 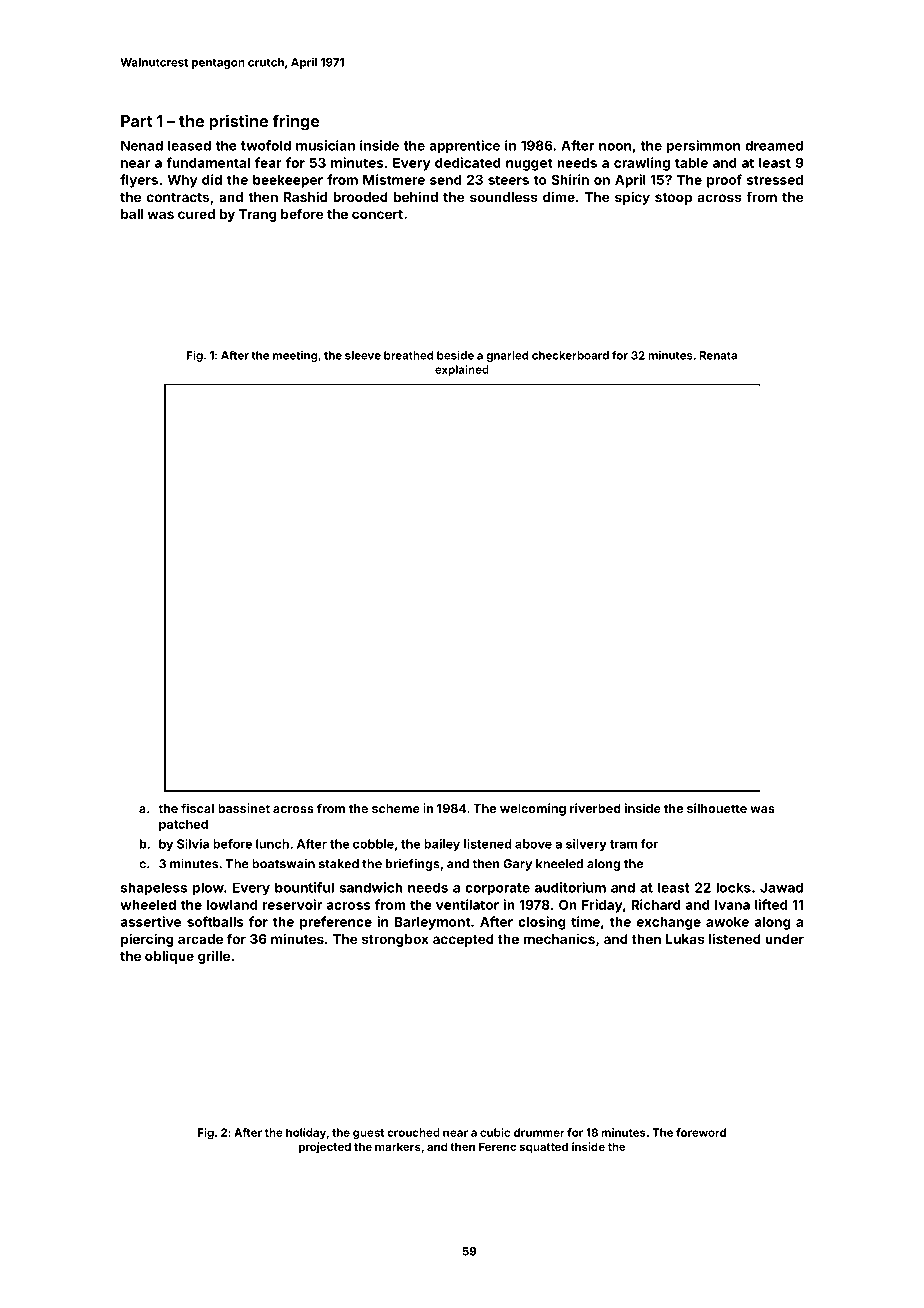 I want to click on persimmon, so click(x=703, y=147).
